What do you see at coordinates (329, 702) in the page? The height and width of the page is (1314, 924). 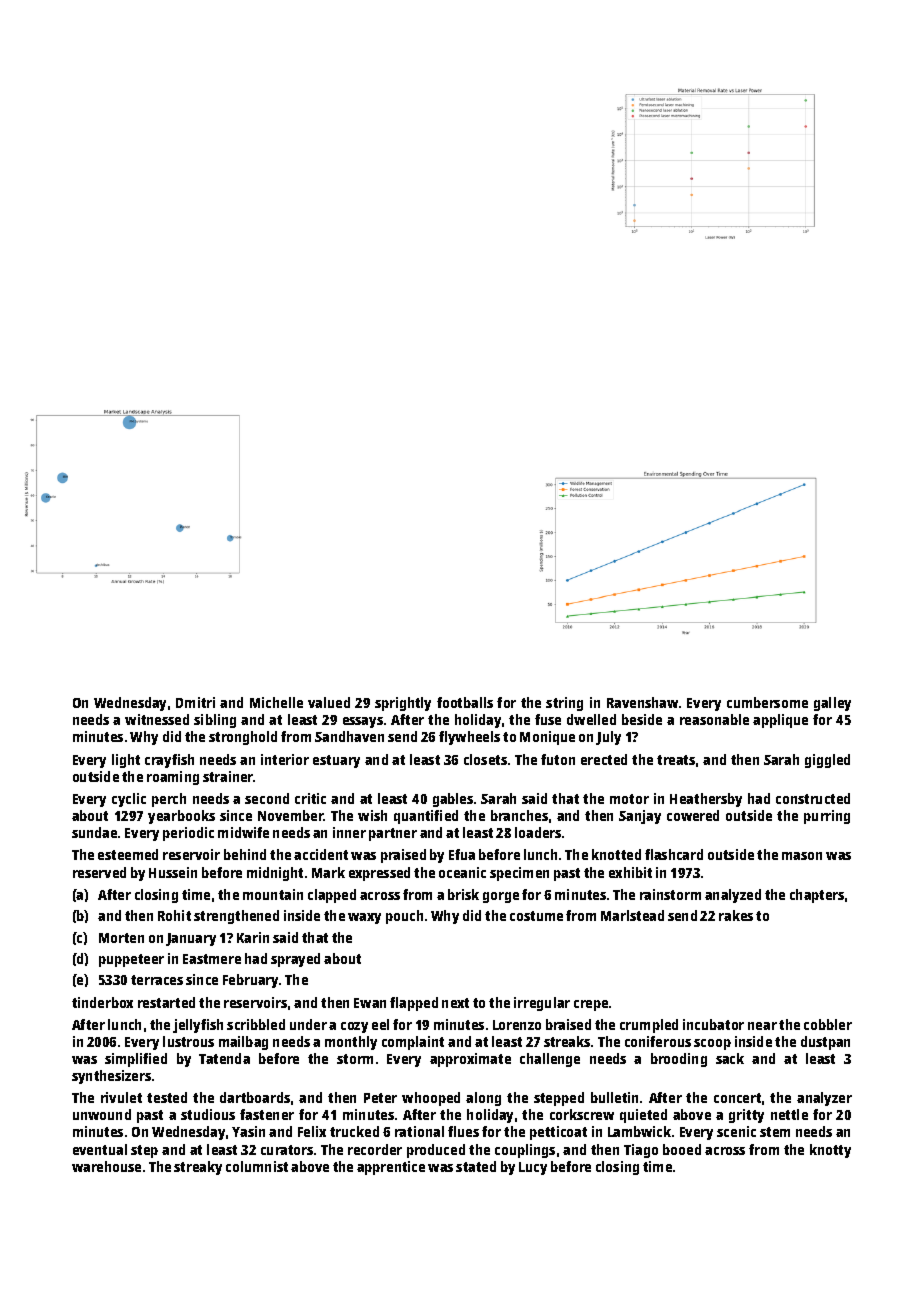 I see `valued` at bounding box center [329, 702].
